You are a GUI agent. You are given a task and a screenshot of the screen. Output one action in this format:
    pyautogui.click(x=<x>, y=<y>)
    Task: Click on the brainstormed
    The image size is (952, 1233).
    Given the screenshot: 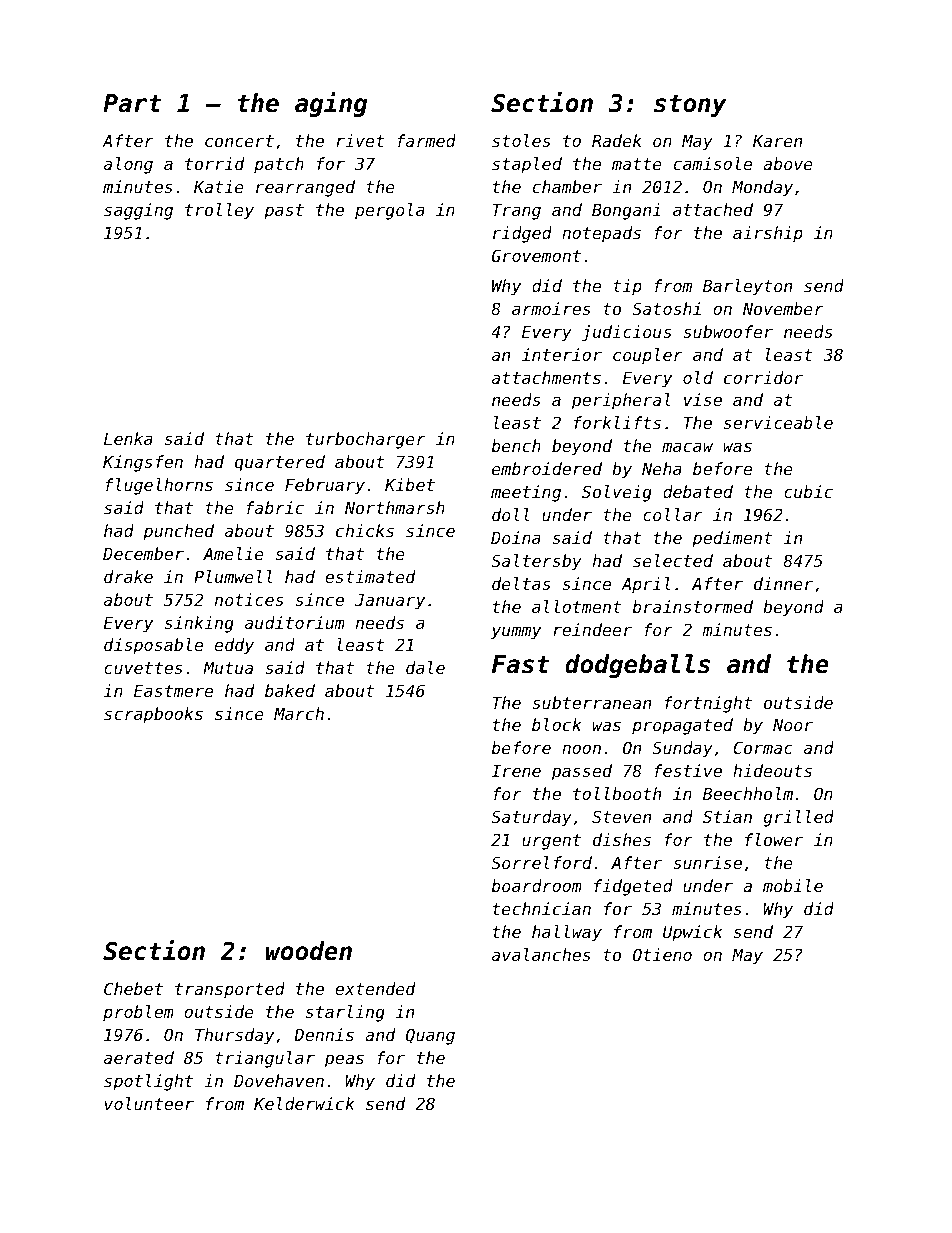 What is the action you would take?
    pyautogui.click(x=693, y=606)
